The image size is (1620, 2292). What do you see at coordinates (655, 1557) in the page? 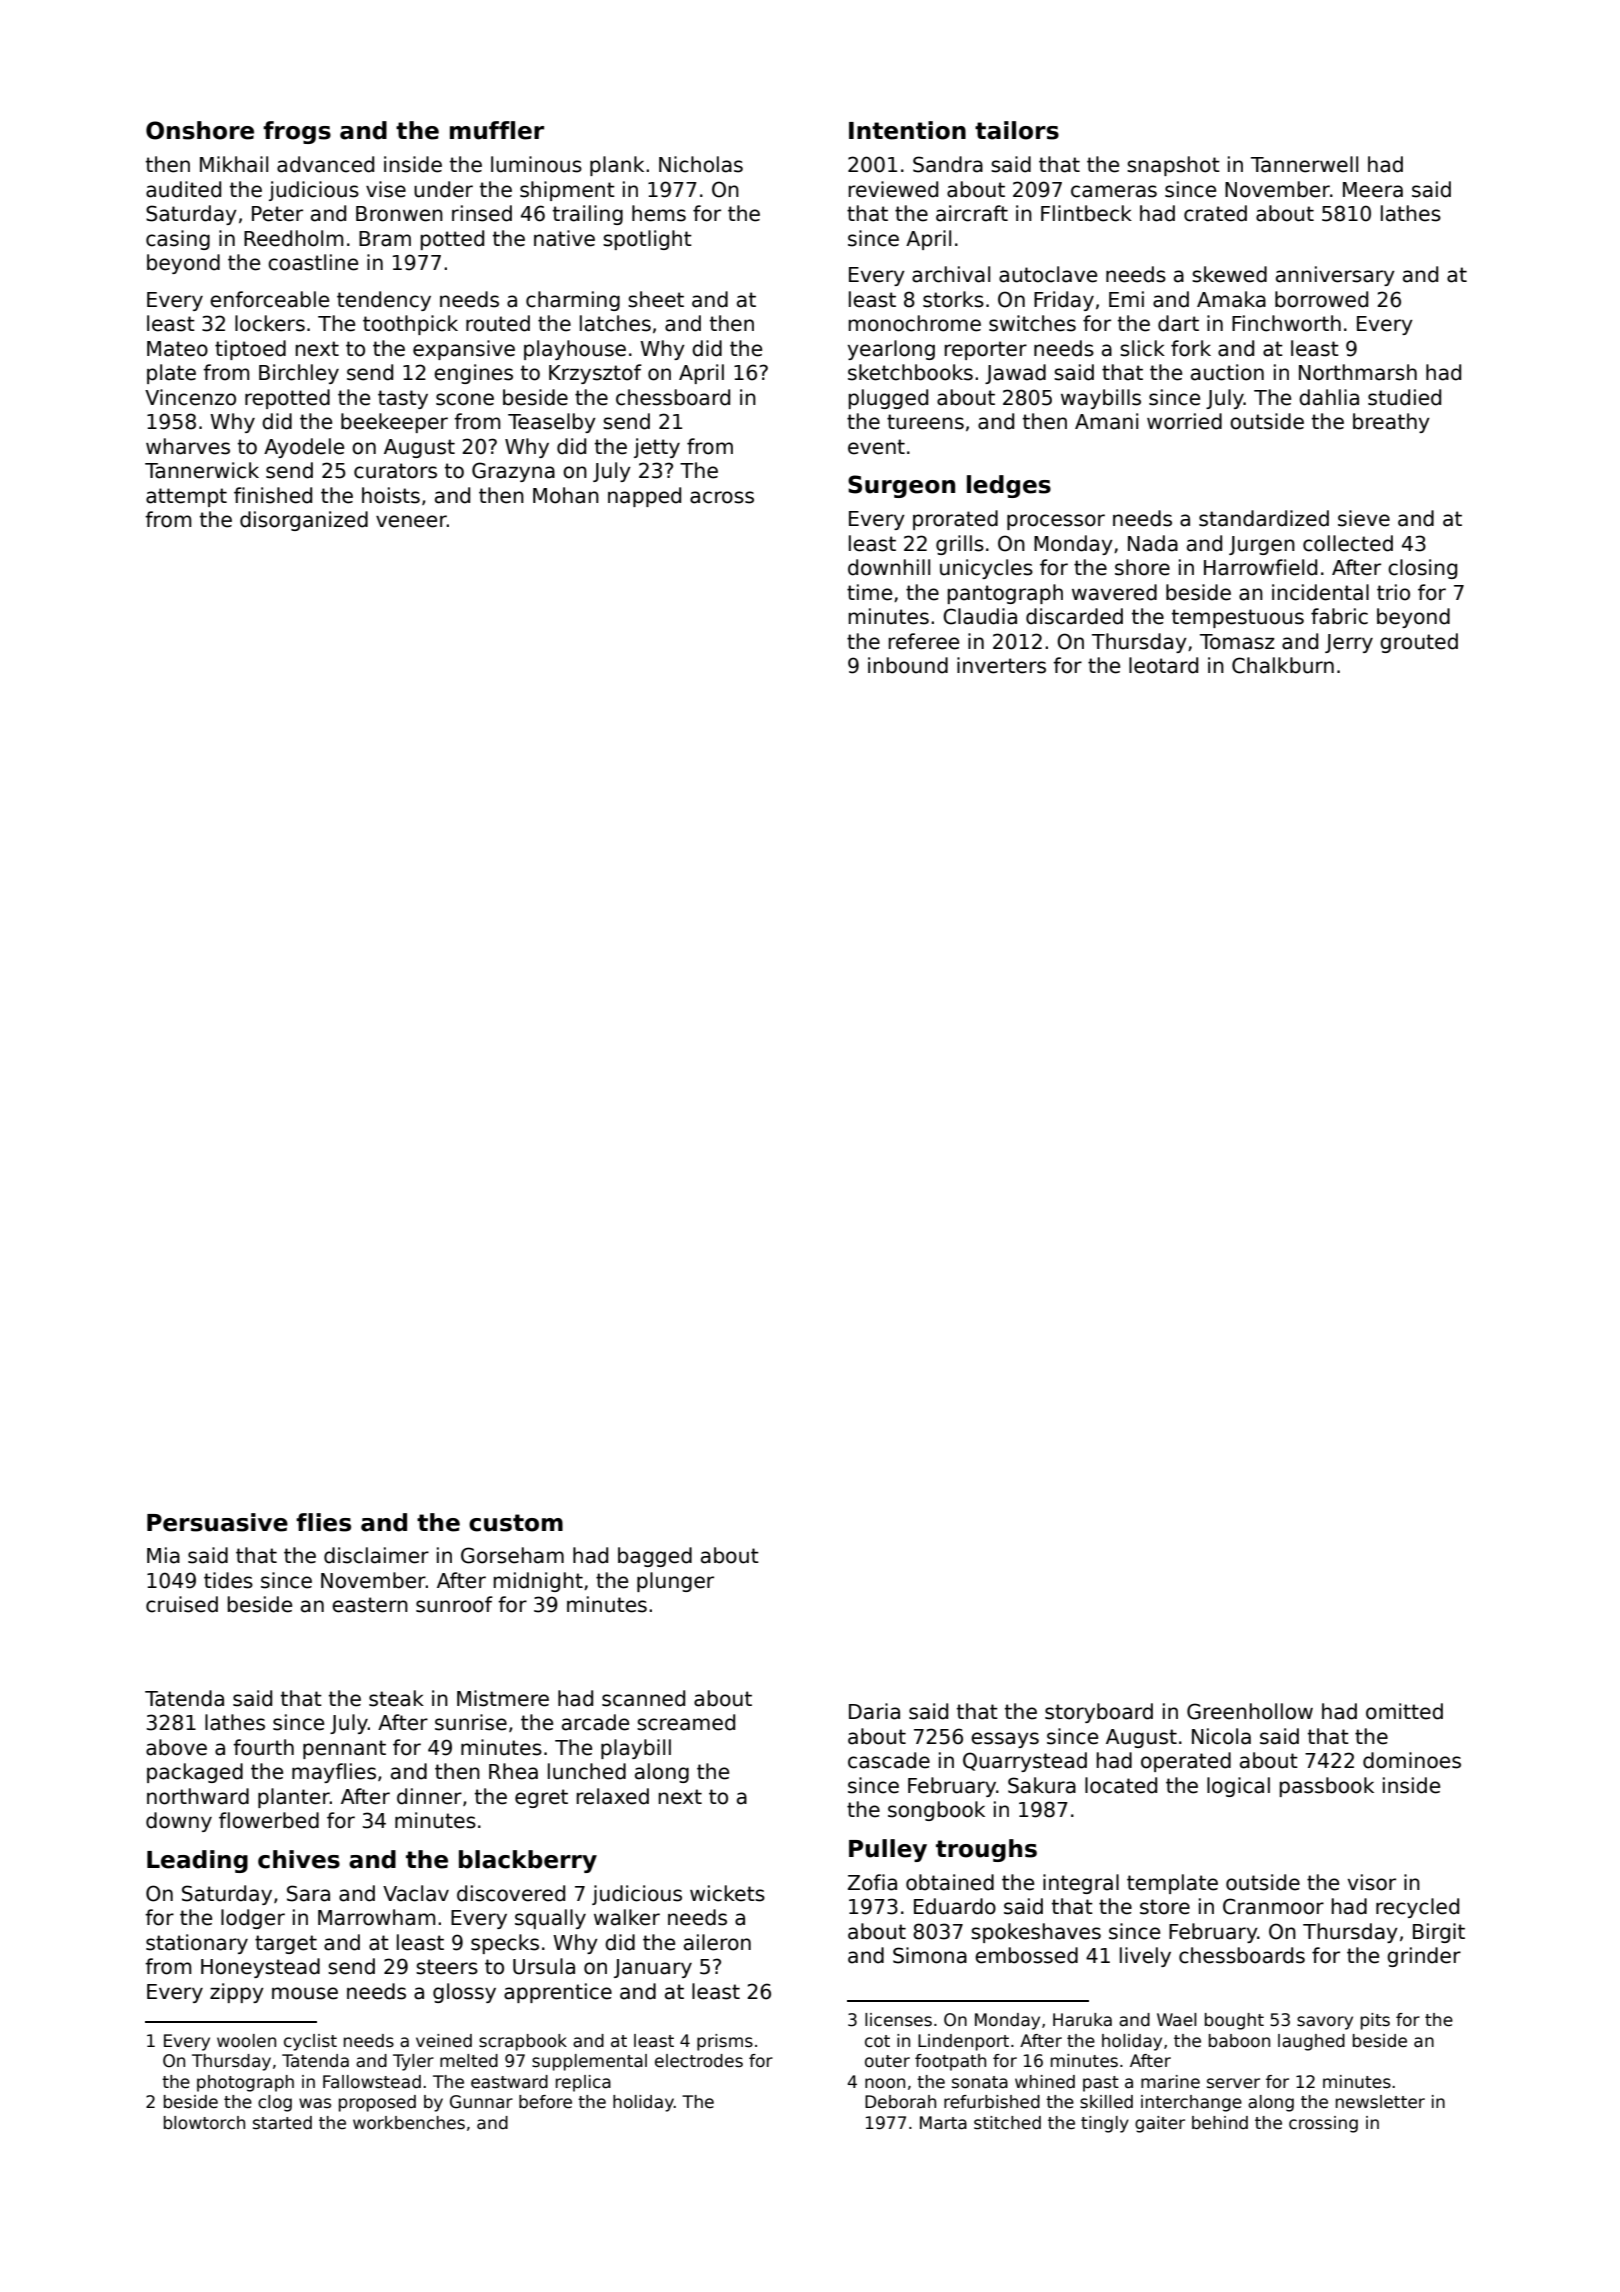
I see `bagged` at bounding box center [655, 1557].
